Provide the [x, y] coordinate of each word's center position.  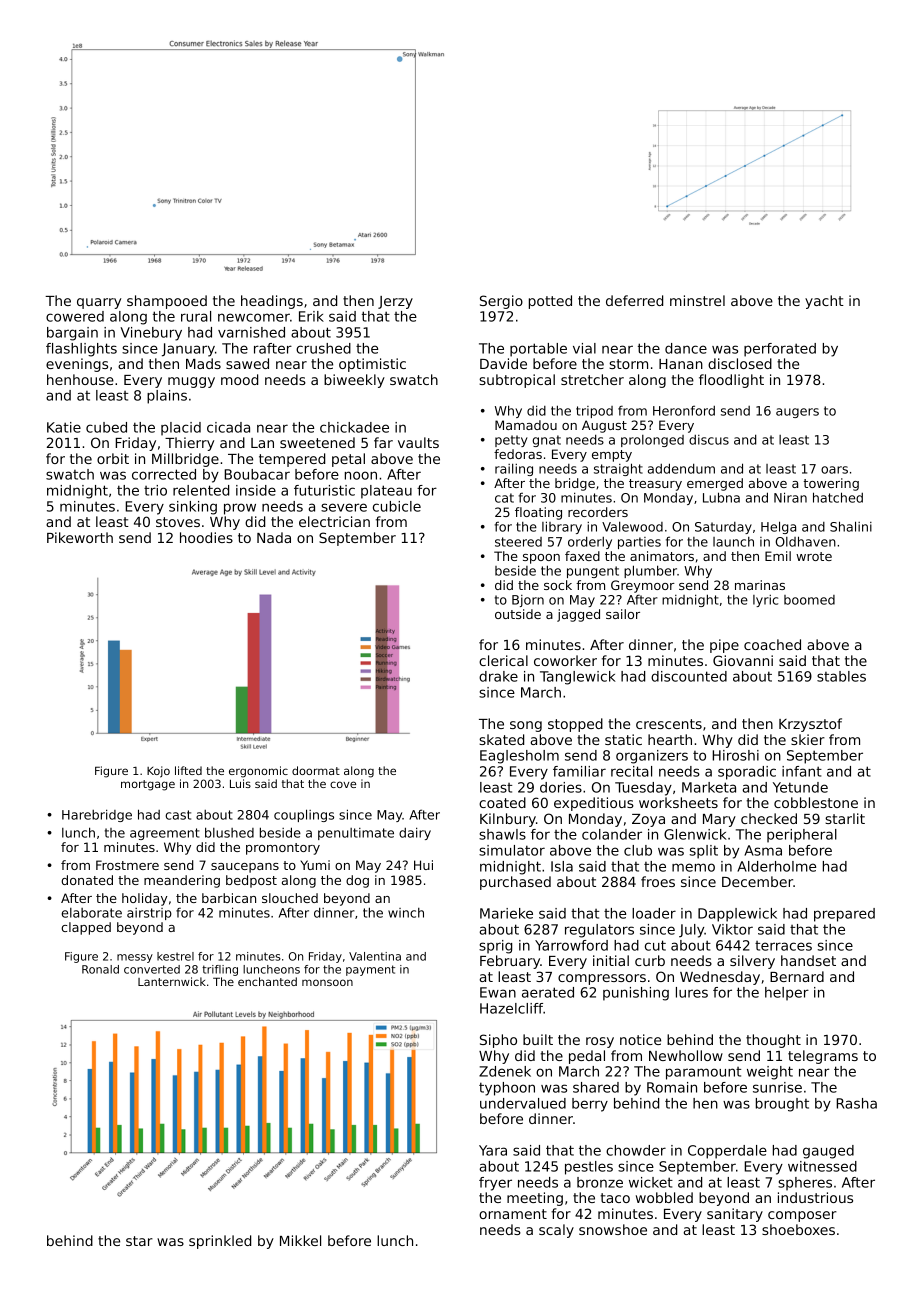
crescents [669, 724]
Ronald [100, 969]
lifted [188, 770]
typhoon [507, 1089]
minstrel [697, 300]
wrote [814, 556]
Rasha [856, 1103]
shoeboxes [798, 1229]
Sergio [501, 302]
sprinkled [220, 1242]
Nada [274, 537]
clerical [503, 660]
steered [518, 542]
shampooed [167, 302]
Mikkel [300, 1240]
